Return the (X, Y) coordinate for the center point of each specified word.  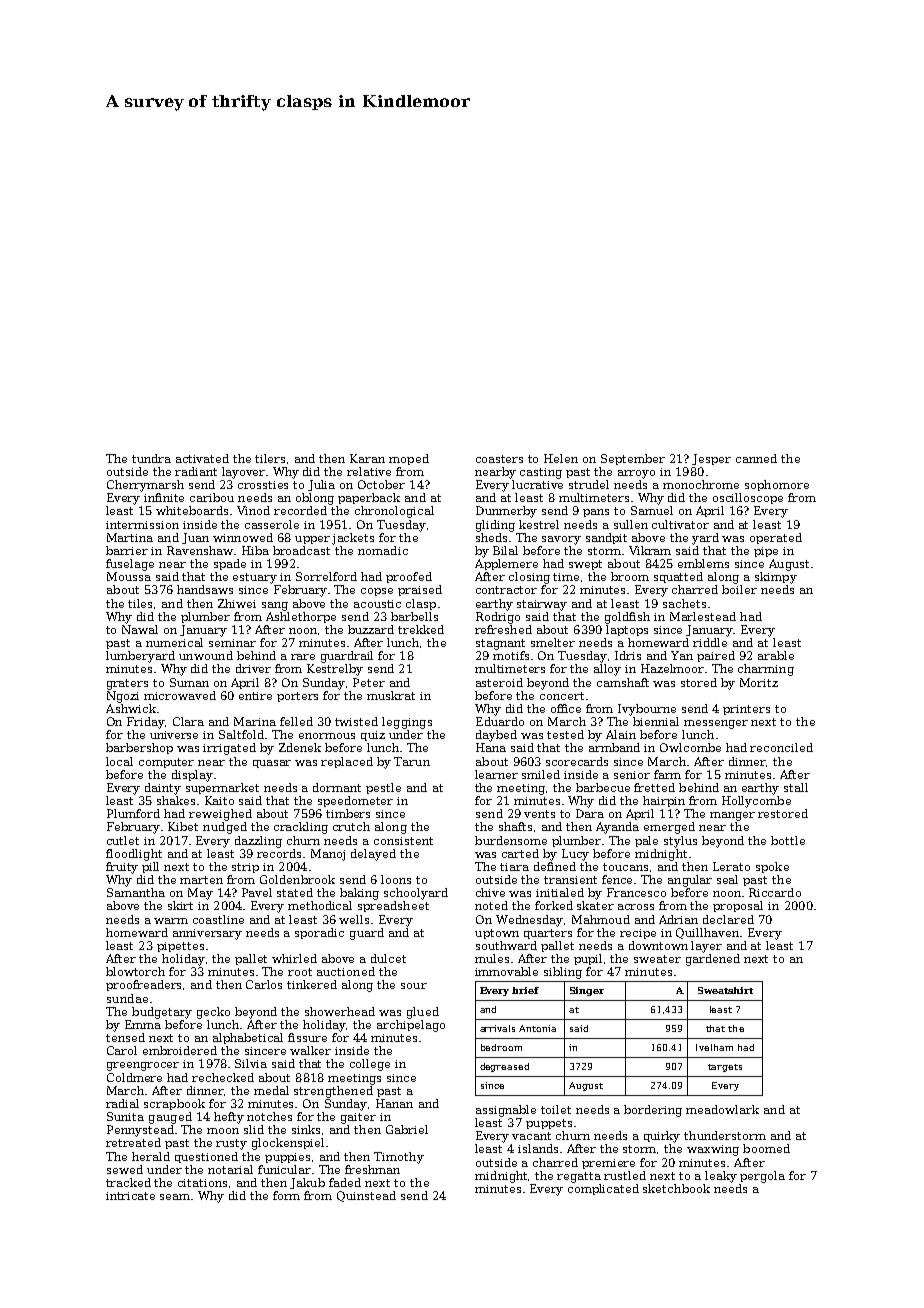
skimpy (776, 578)
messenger (716, 724)
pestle (383, 788)
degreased (504, 1067)
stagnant (500, 644)
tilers (270, 458)
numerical (174, 642)
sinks (306, 1129)
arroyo (636, 474)
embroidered (180, 1050)
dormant (337, 787)
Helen (561, 458)
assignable (506, 1111)
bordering (653, 1111)
